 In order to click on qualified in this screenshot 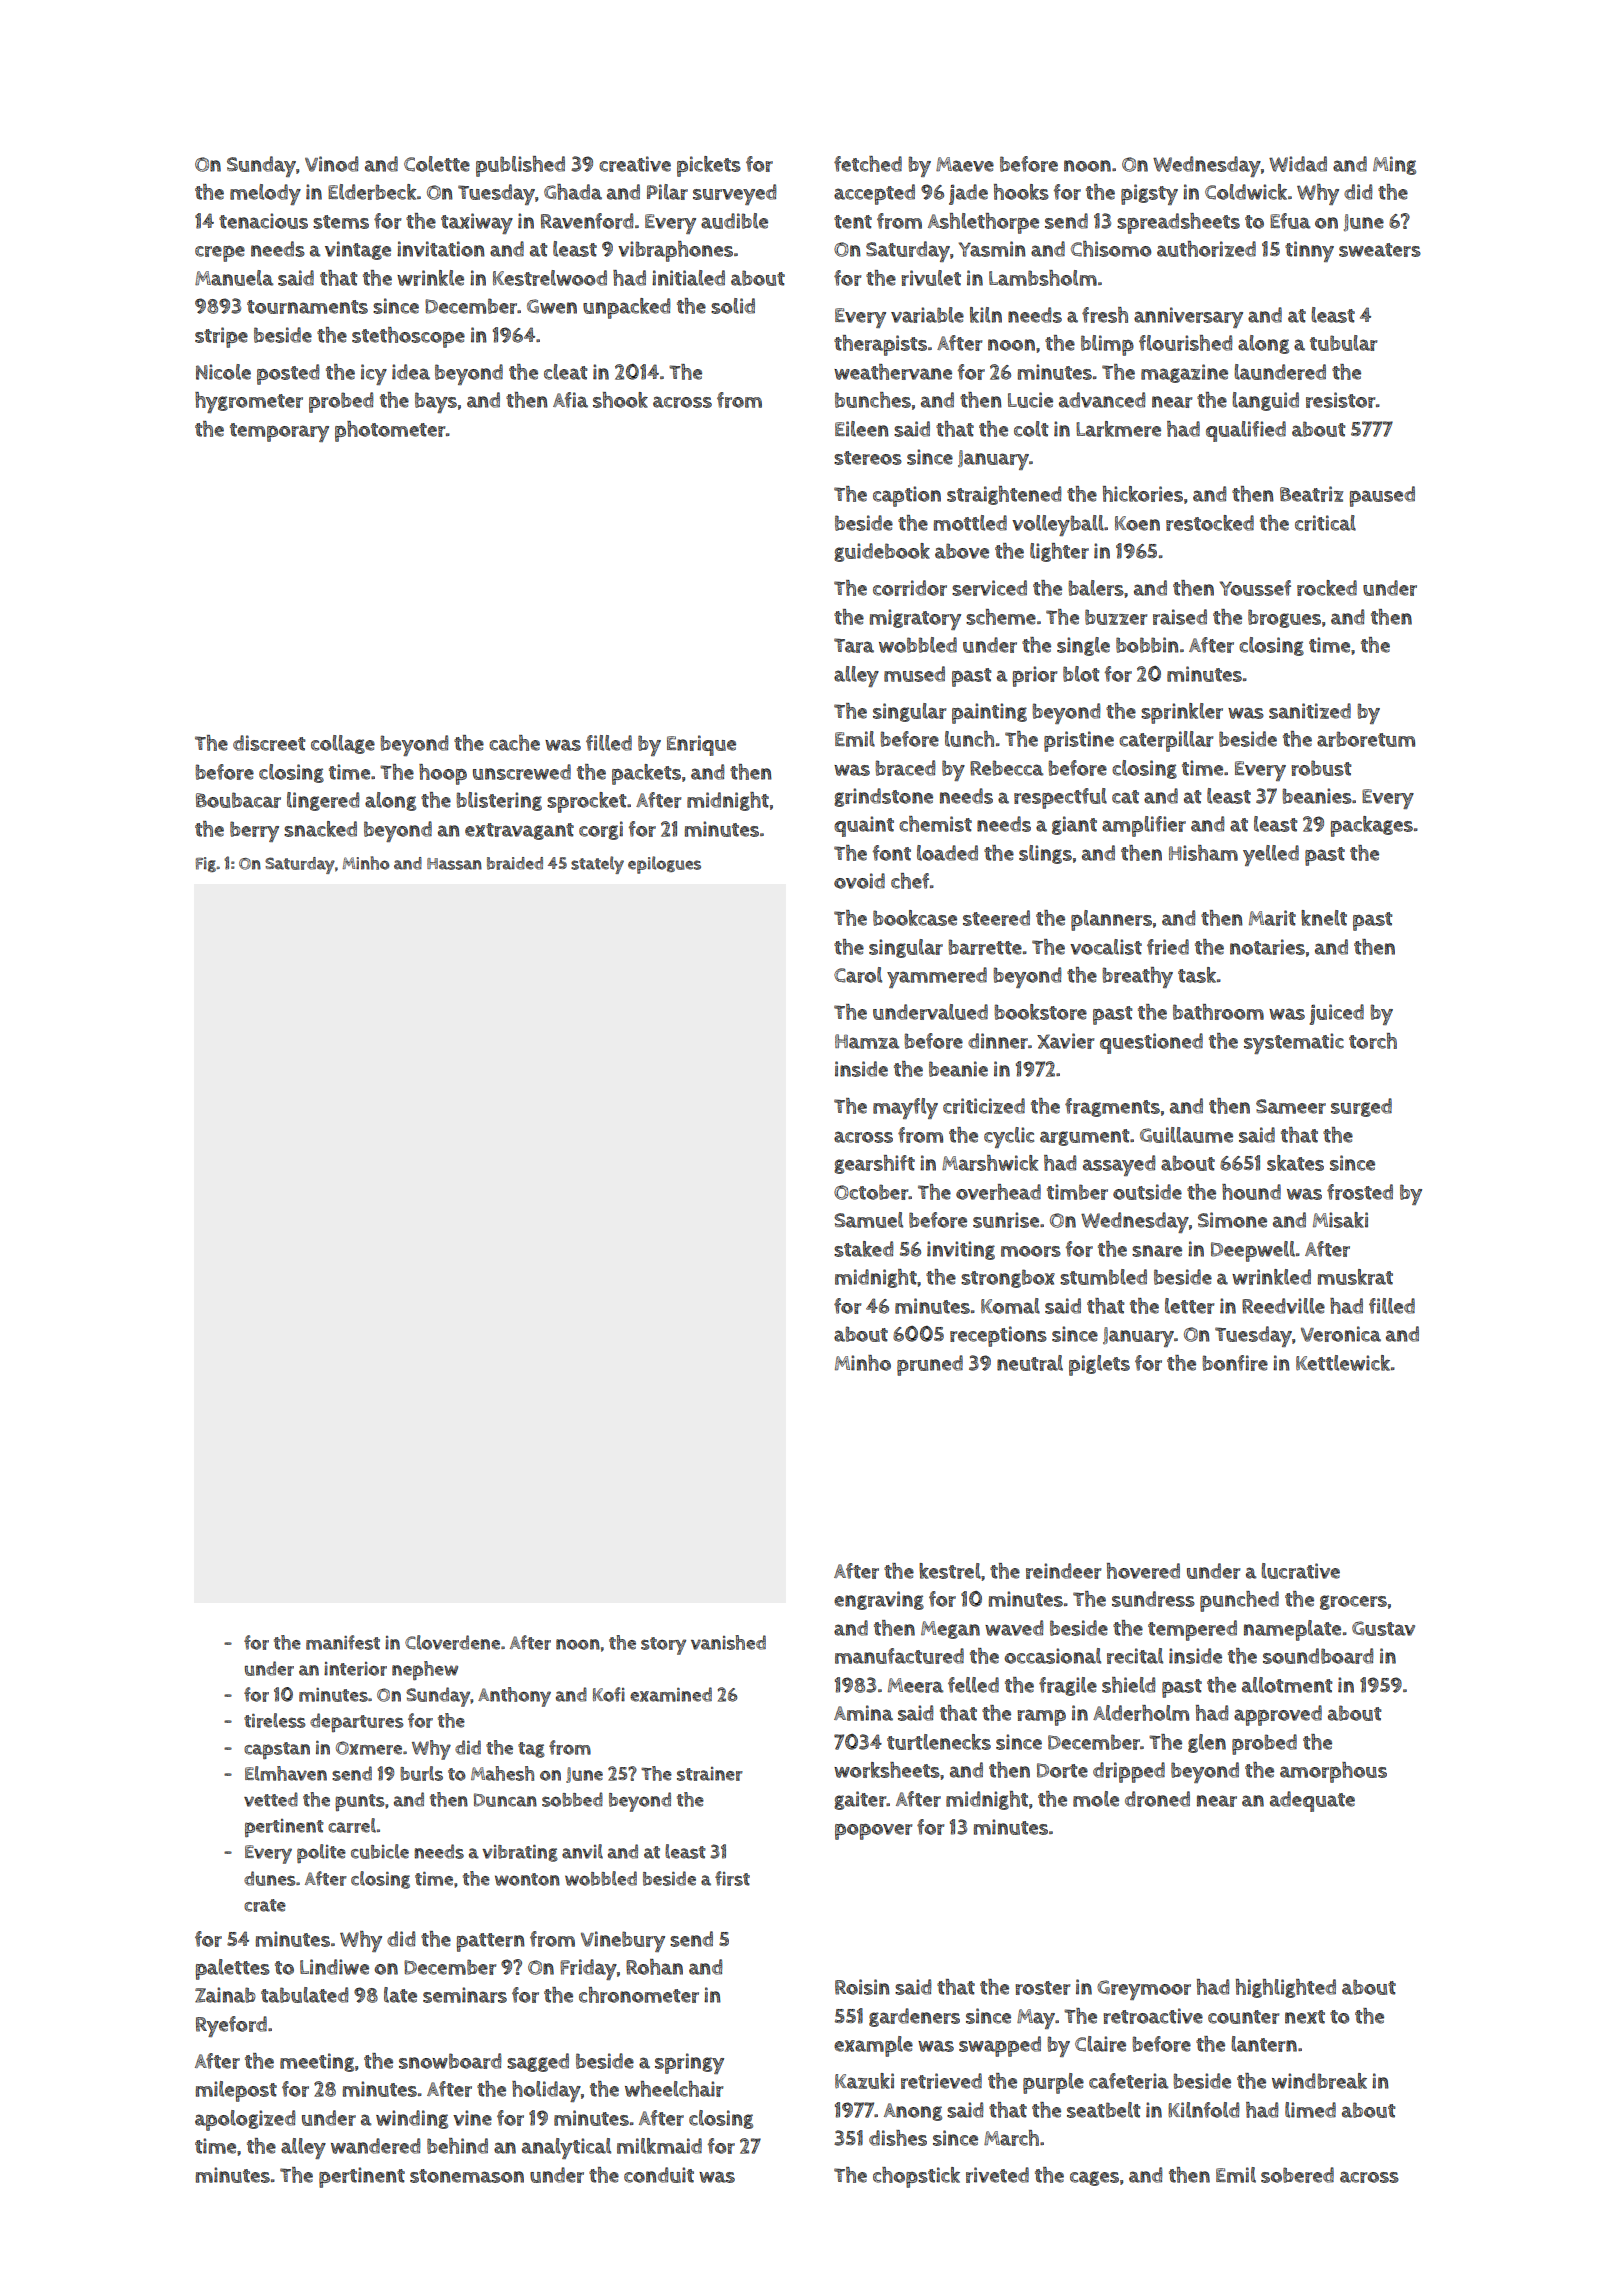, I will do `click(1246, 431)`.
